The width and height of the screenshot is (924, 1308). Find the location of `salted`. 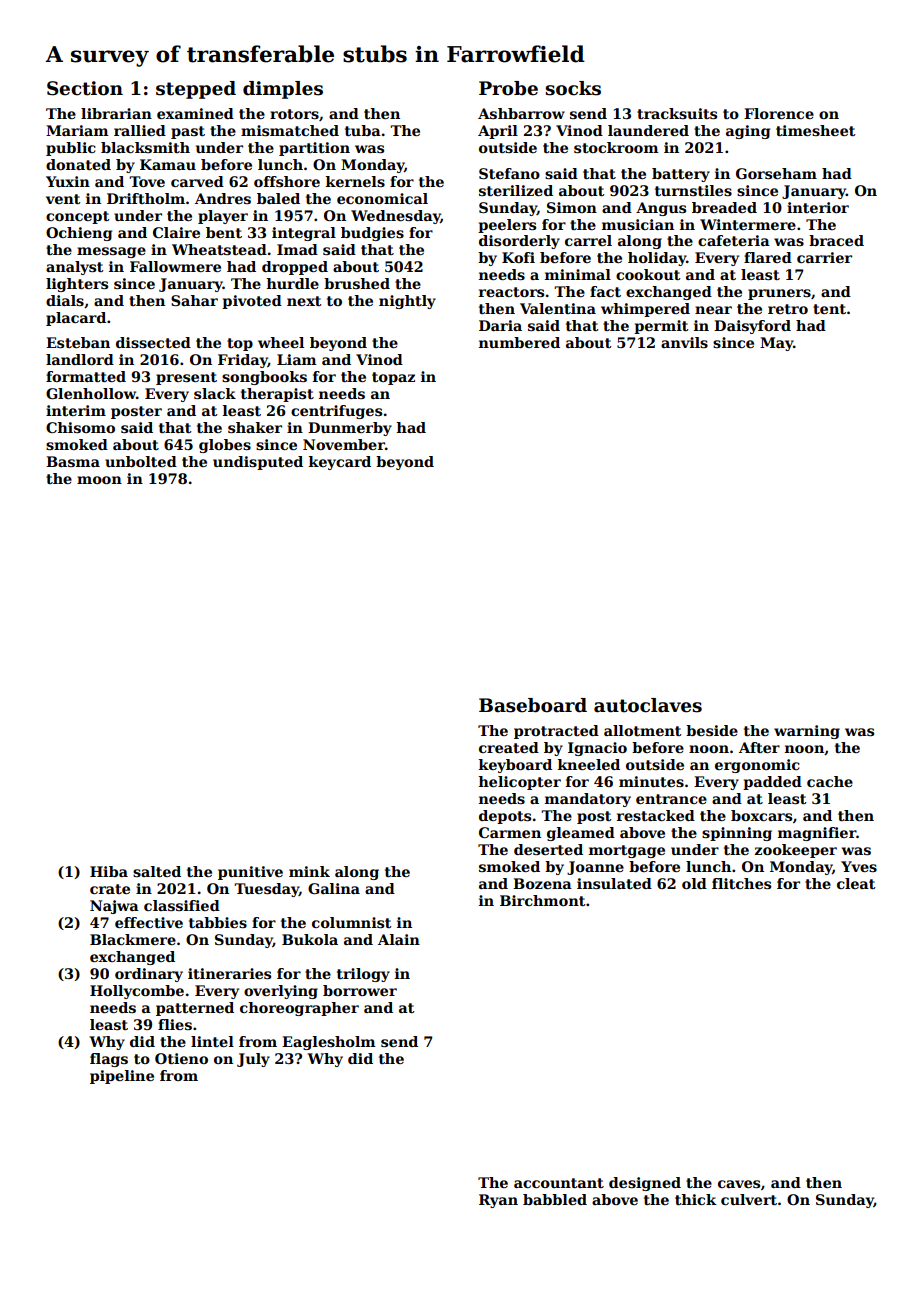

salted is located at coordinates (157, 871).
